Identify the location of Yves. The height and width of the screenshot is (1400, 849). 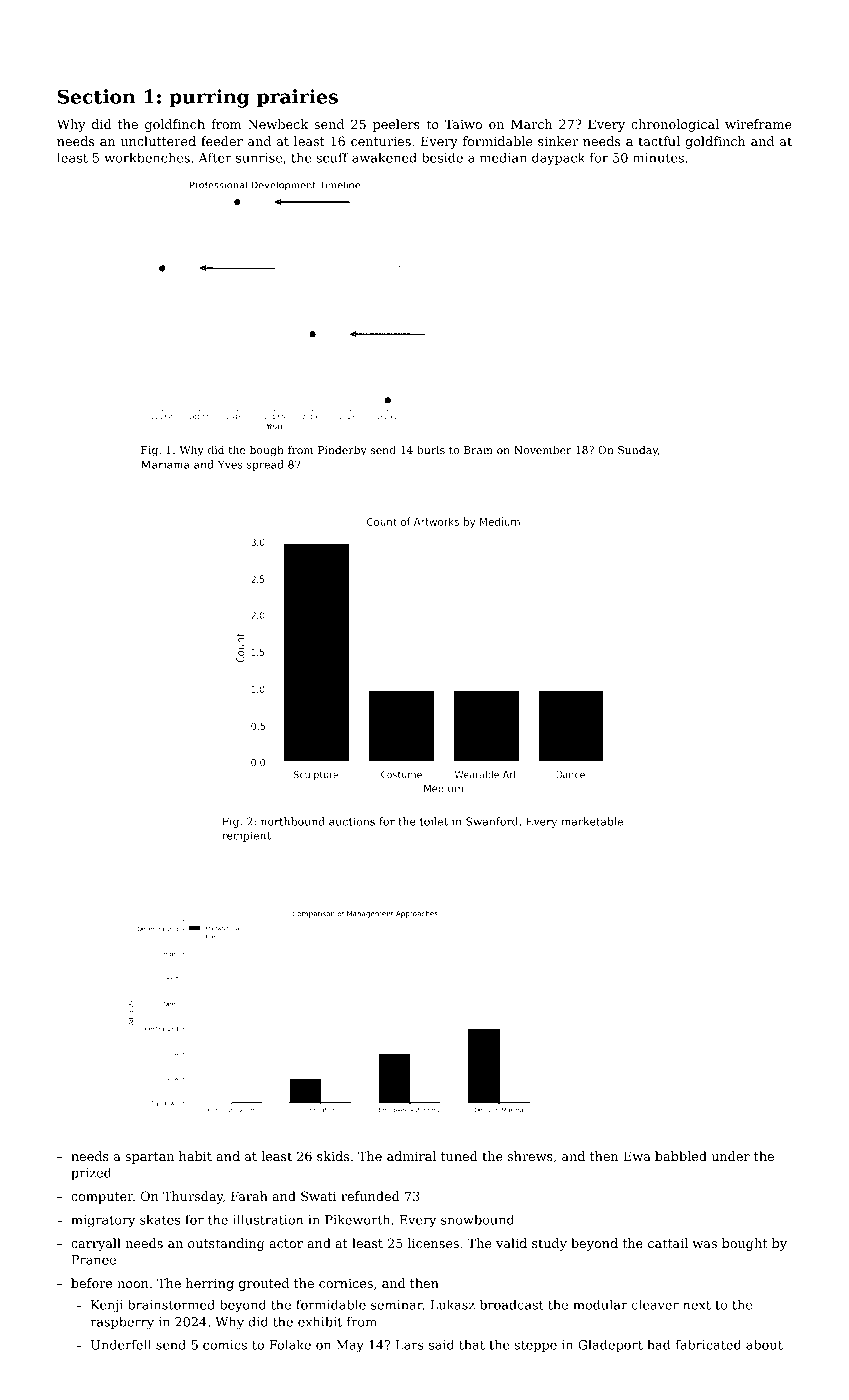
(230, 464).
